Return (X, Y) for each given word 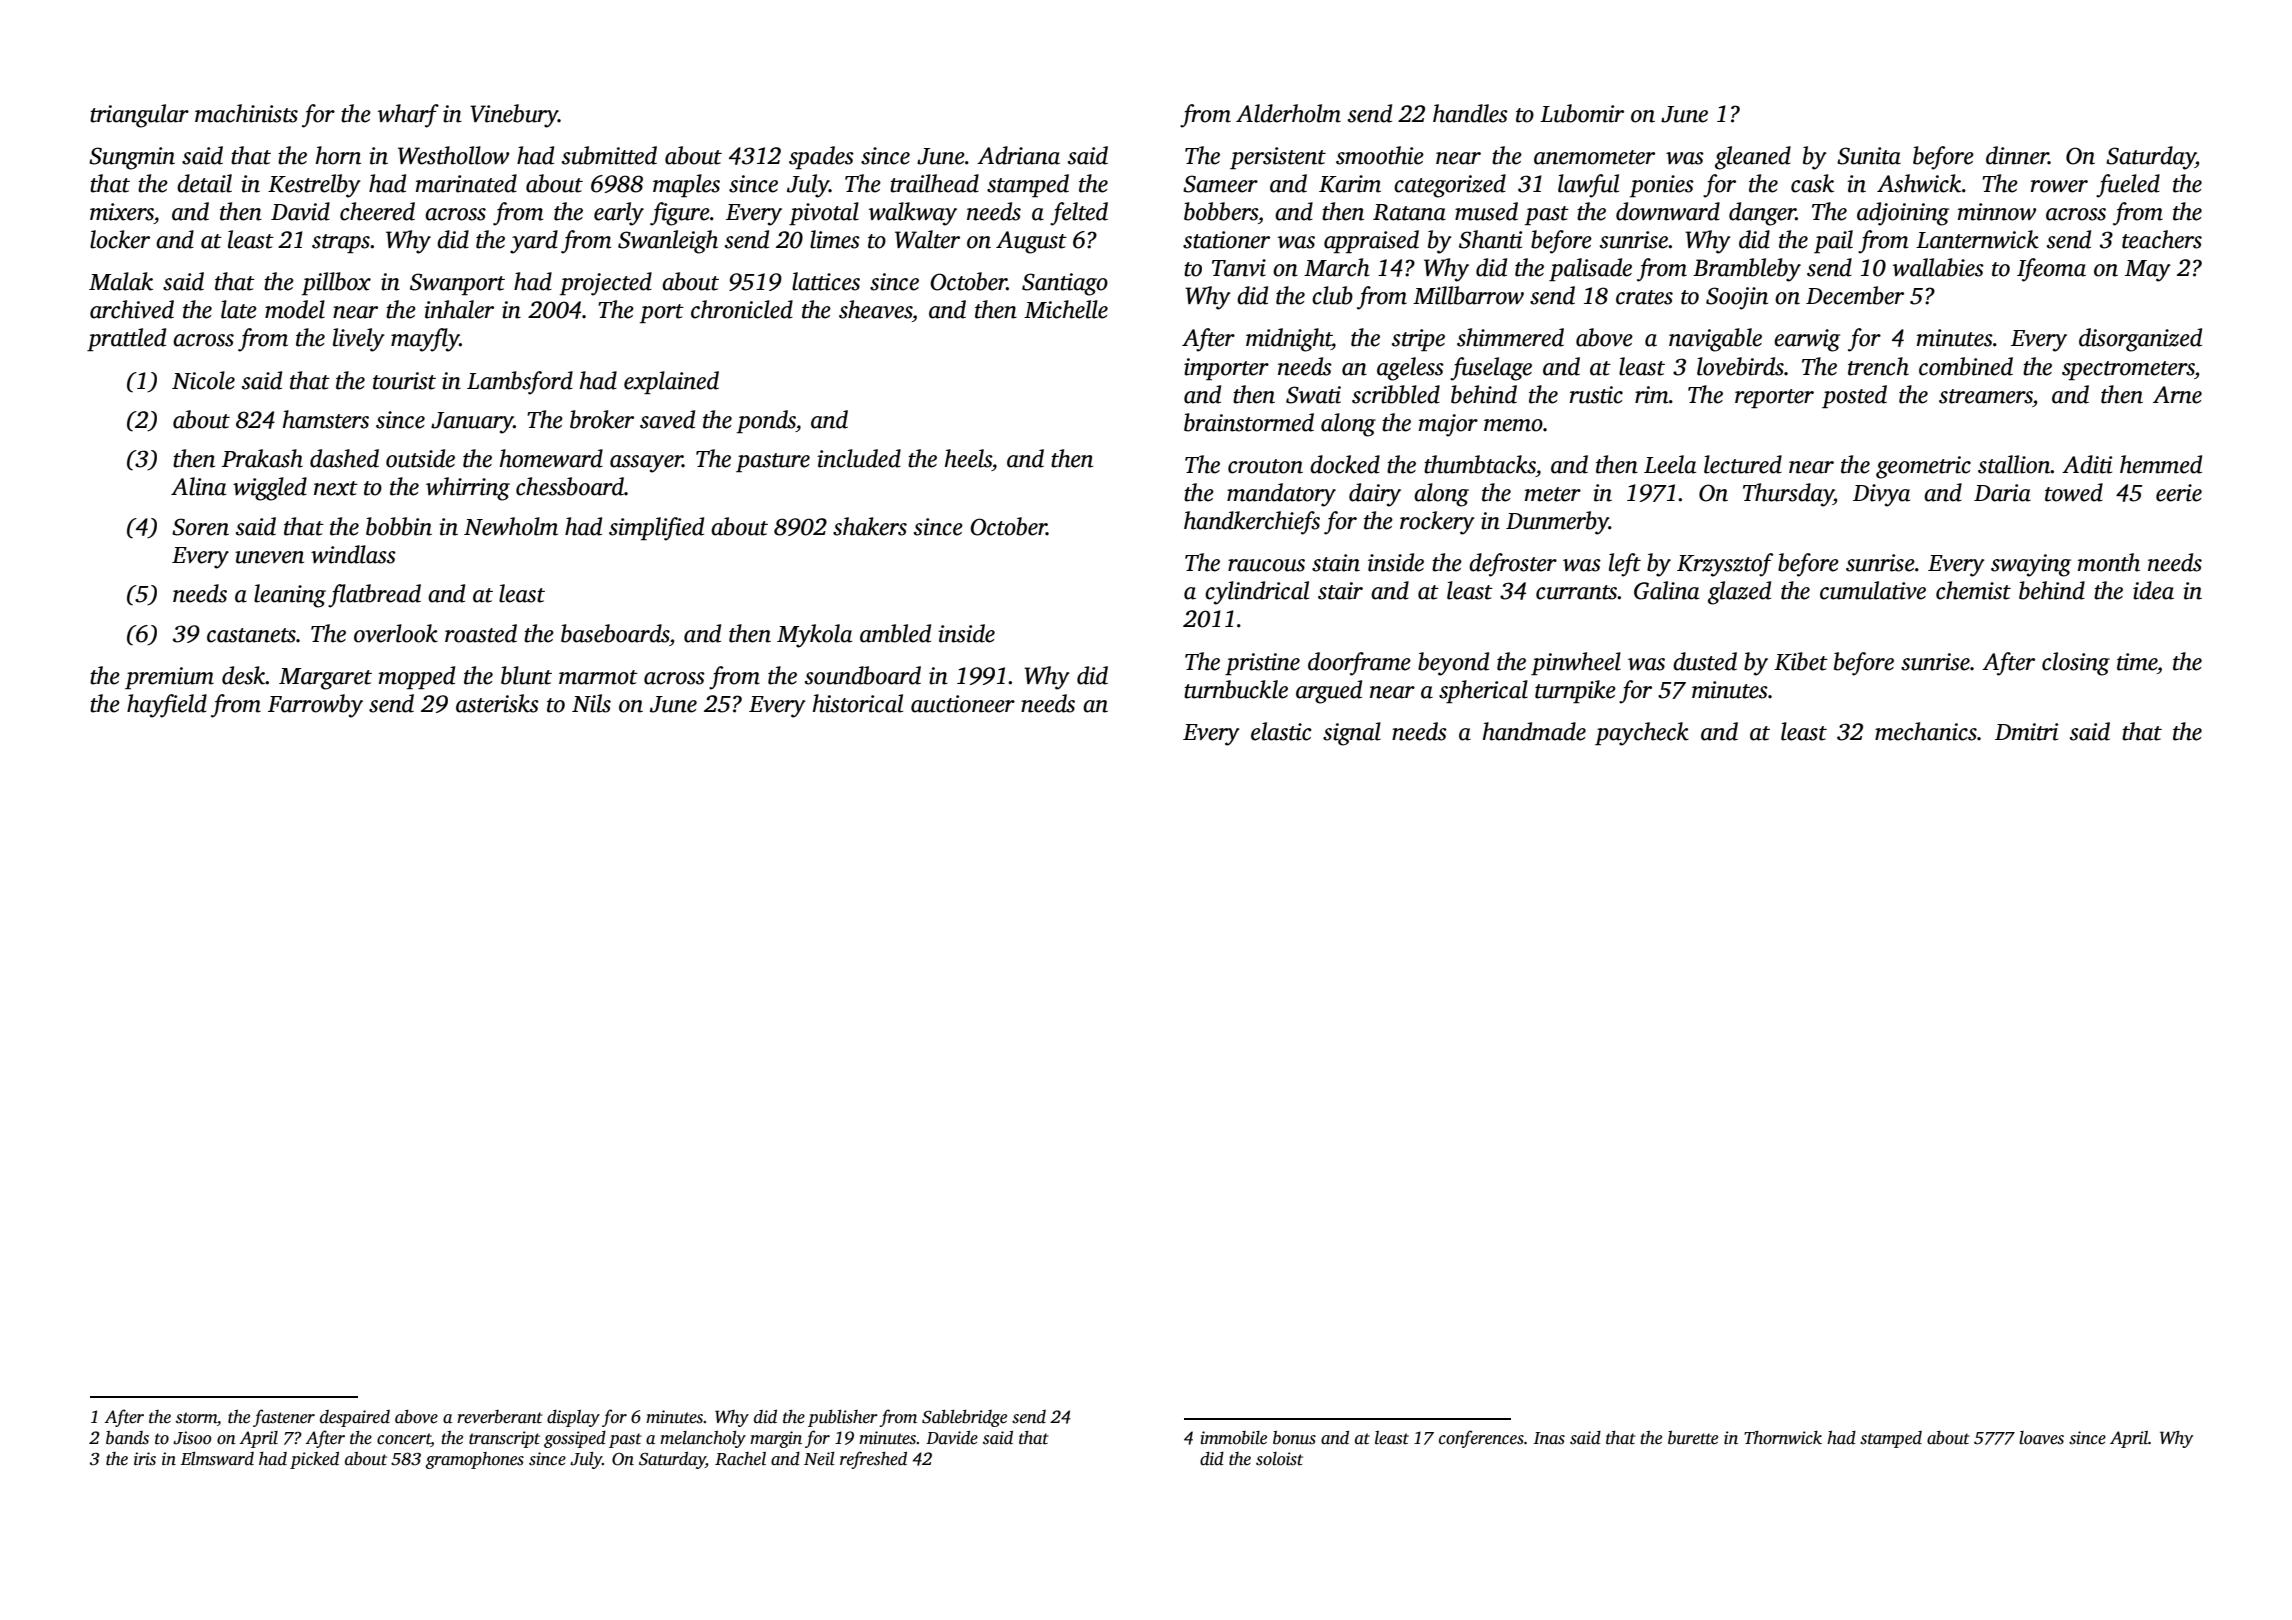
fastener (284, 1418)
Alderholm (1288, 113)
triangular (139, 116)
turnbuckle (1236, 689)
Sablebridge (964, 1418)
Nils (591, 703)
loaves (2041, 1438)
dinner (2017, 155)
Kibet (1801, 661)
